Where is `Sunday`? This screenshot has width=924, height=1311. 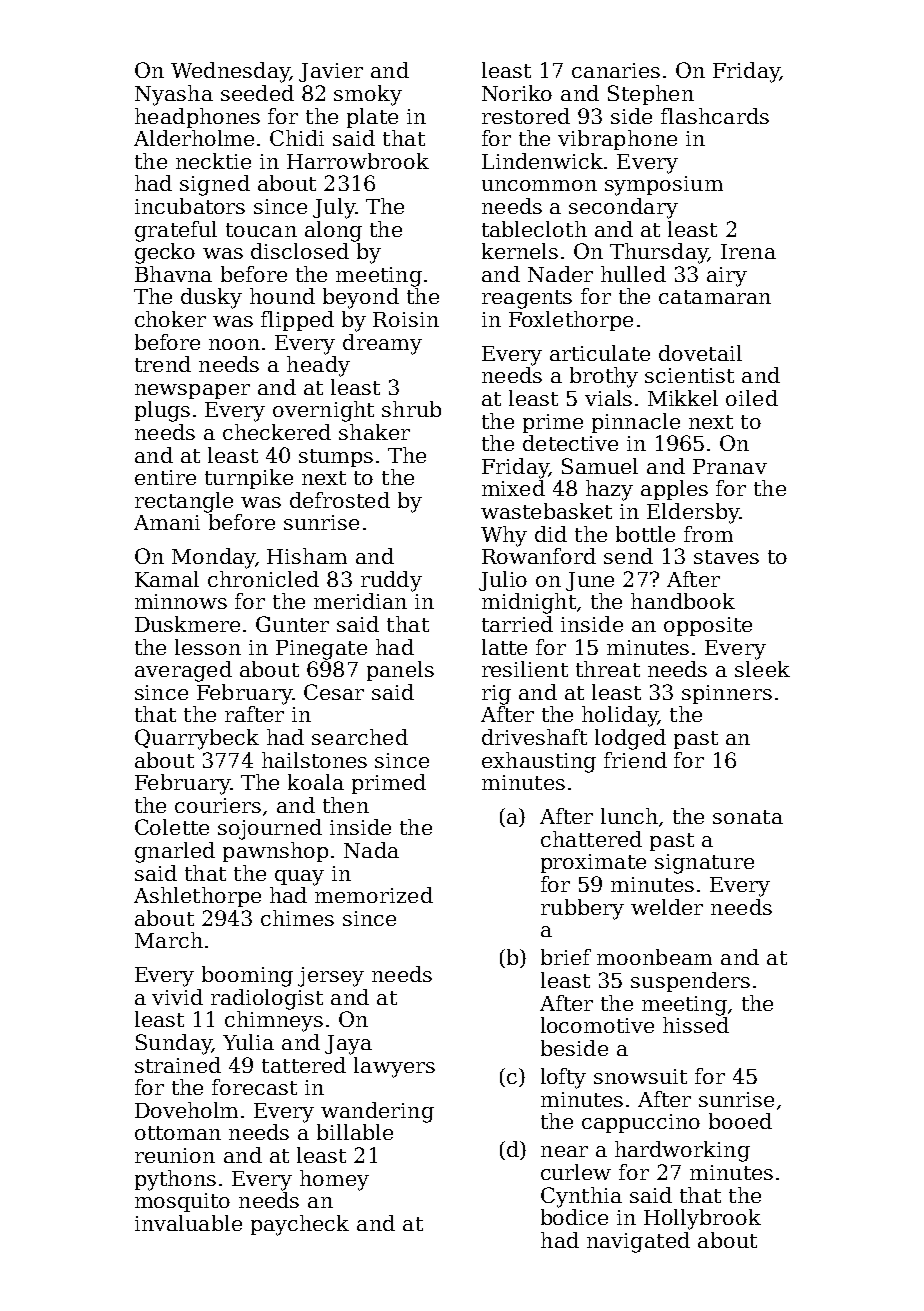 Sunday is located at coordinates (174, 1044).
